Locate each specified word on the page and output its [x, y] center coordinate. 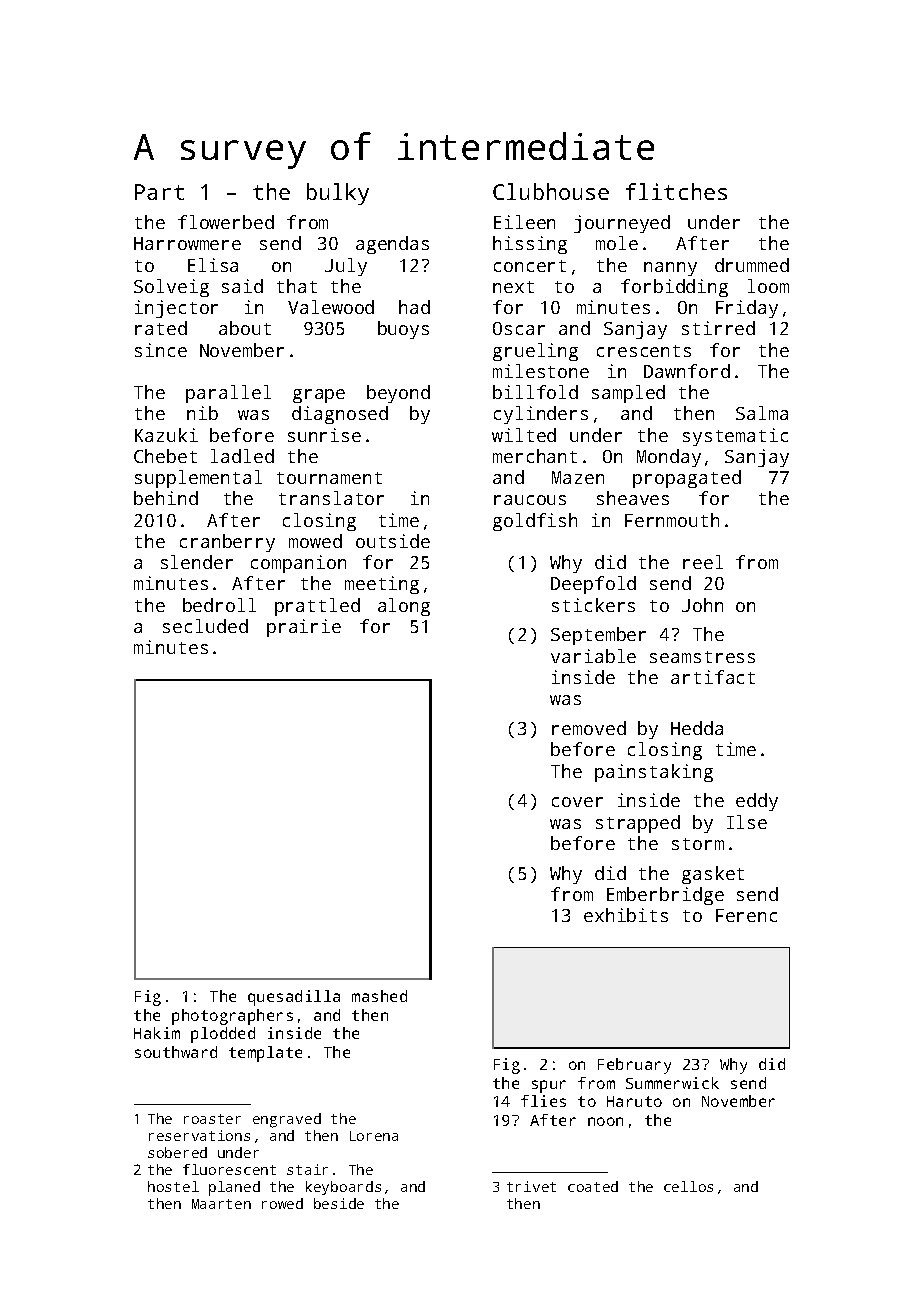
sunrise [324, 435]
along [404, 607]
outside [393, 541]
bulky [338, 194]
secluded [205, 626]
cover [577, 802]
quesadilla [294, 998]
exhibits [626, 915]
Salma [762, 413]
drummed [752, 265]
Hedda [697, 728]
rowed [282, 1203]
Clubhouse [551, 191]
